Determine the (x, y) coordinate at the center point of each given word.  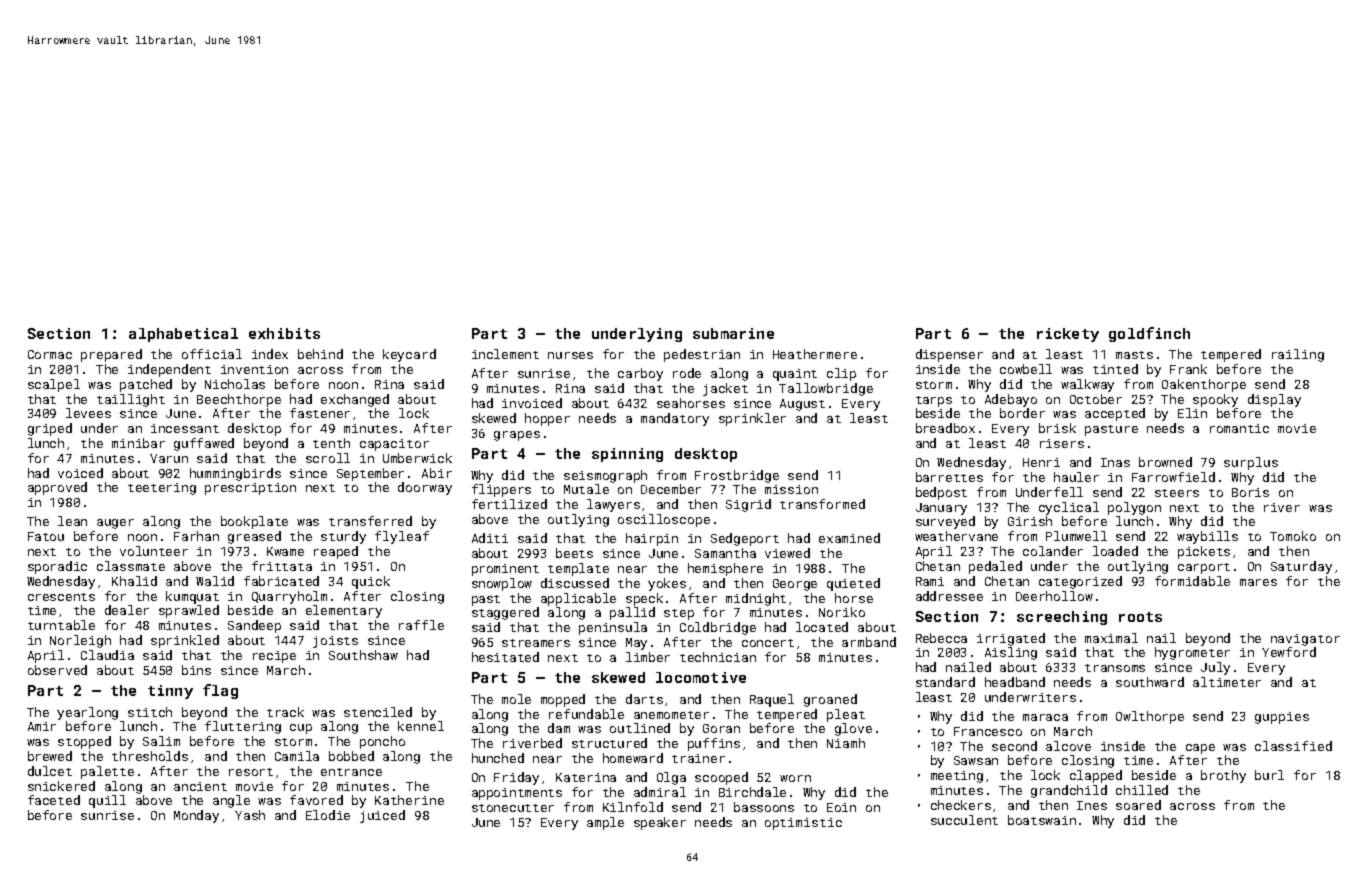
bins (196, 670)
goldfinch (1149, 334)
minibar (138, 443)
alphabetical (183, 335)
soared (1138, 805)
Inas (1115, 462)
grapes (517, 436)
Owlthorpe (1150, 717)
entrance (351, 772)
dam (559, 728)
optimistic (803, 824)
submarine (733, 333)
